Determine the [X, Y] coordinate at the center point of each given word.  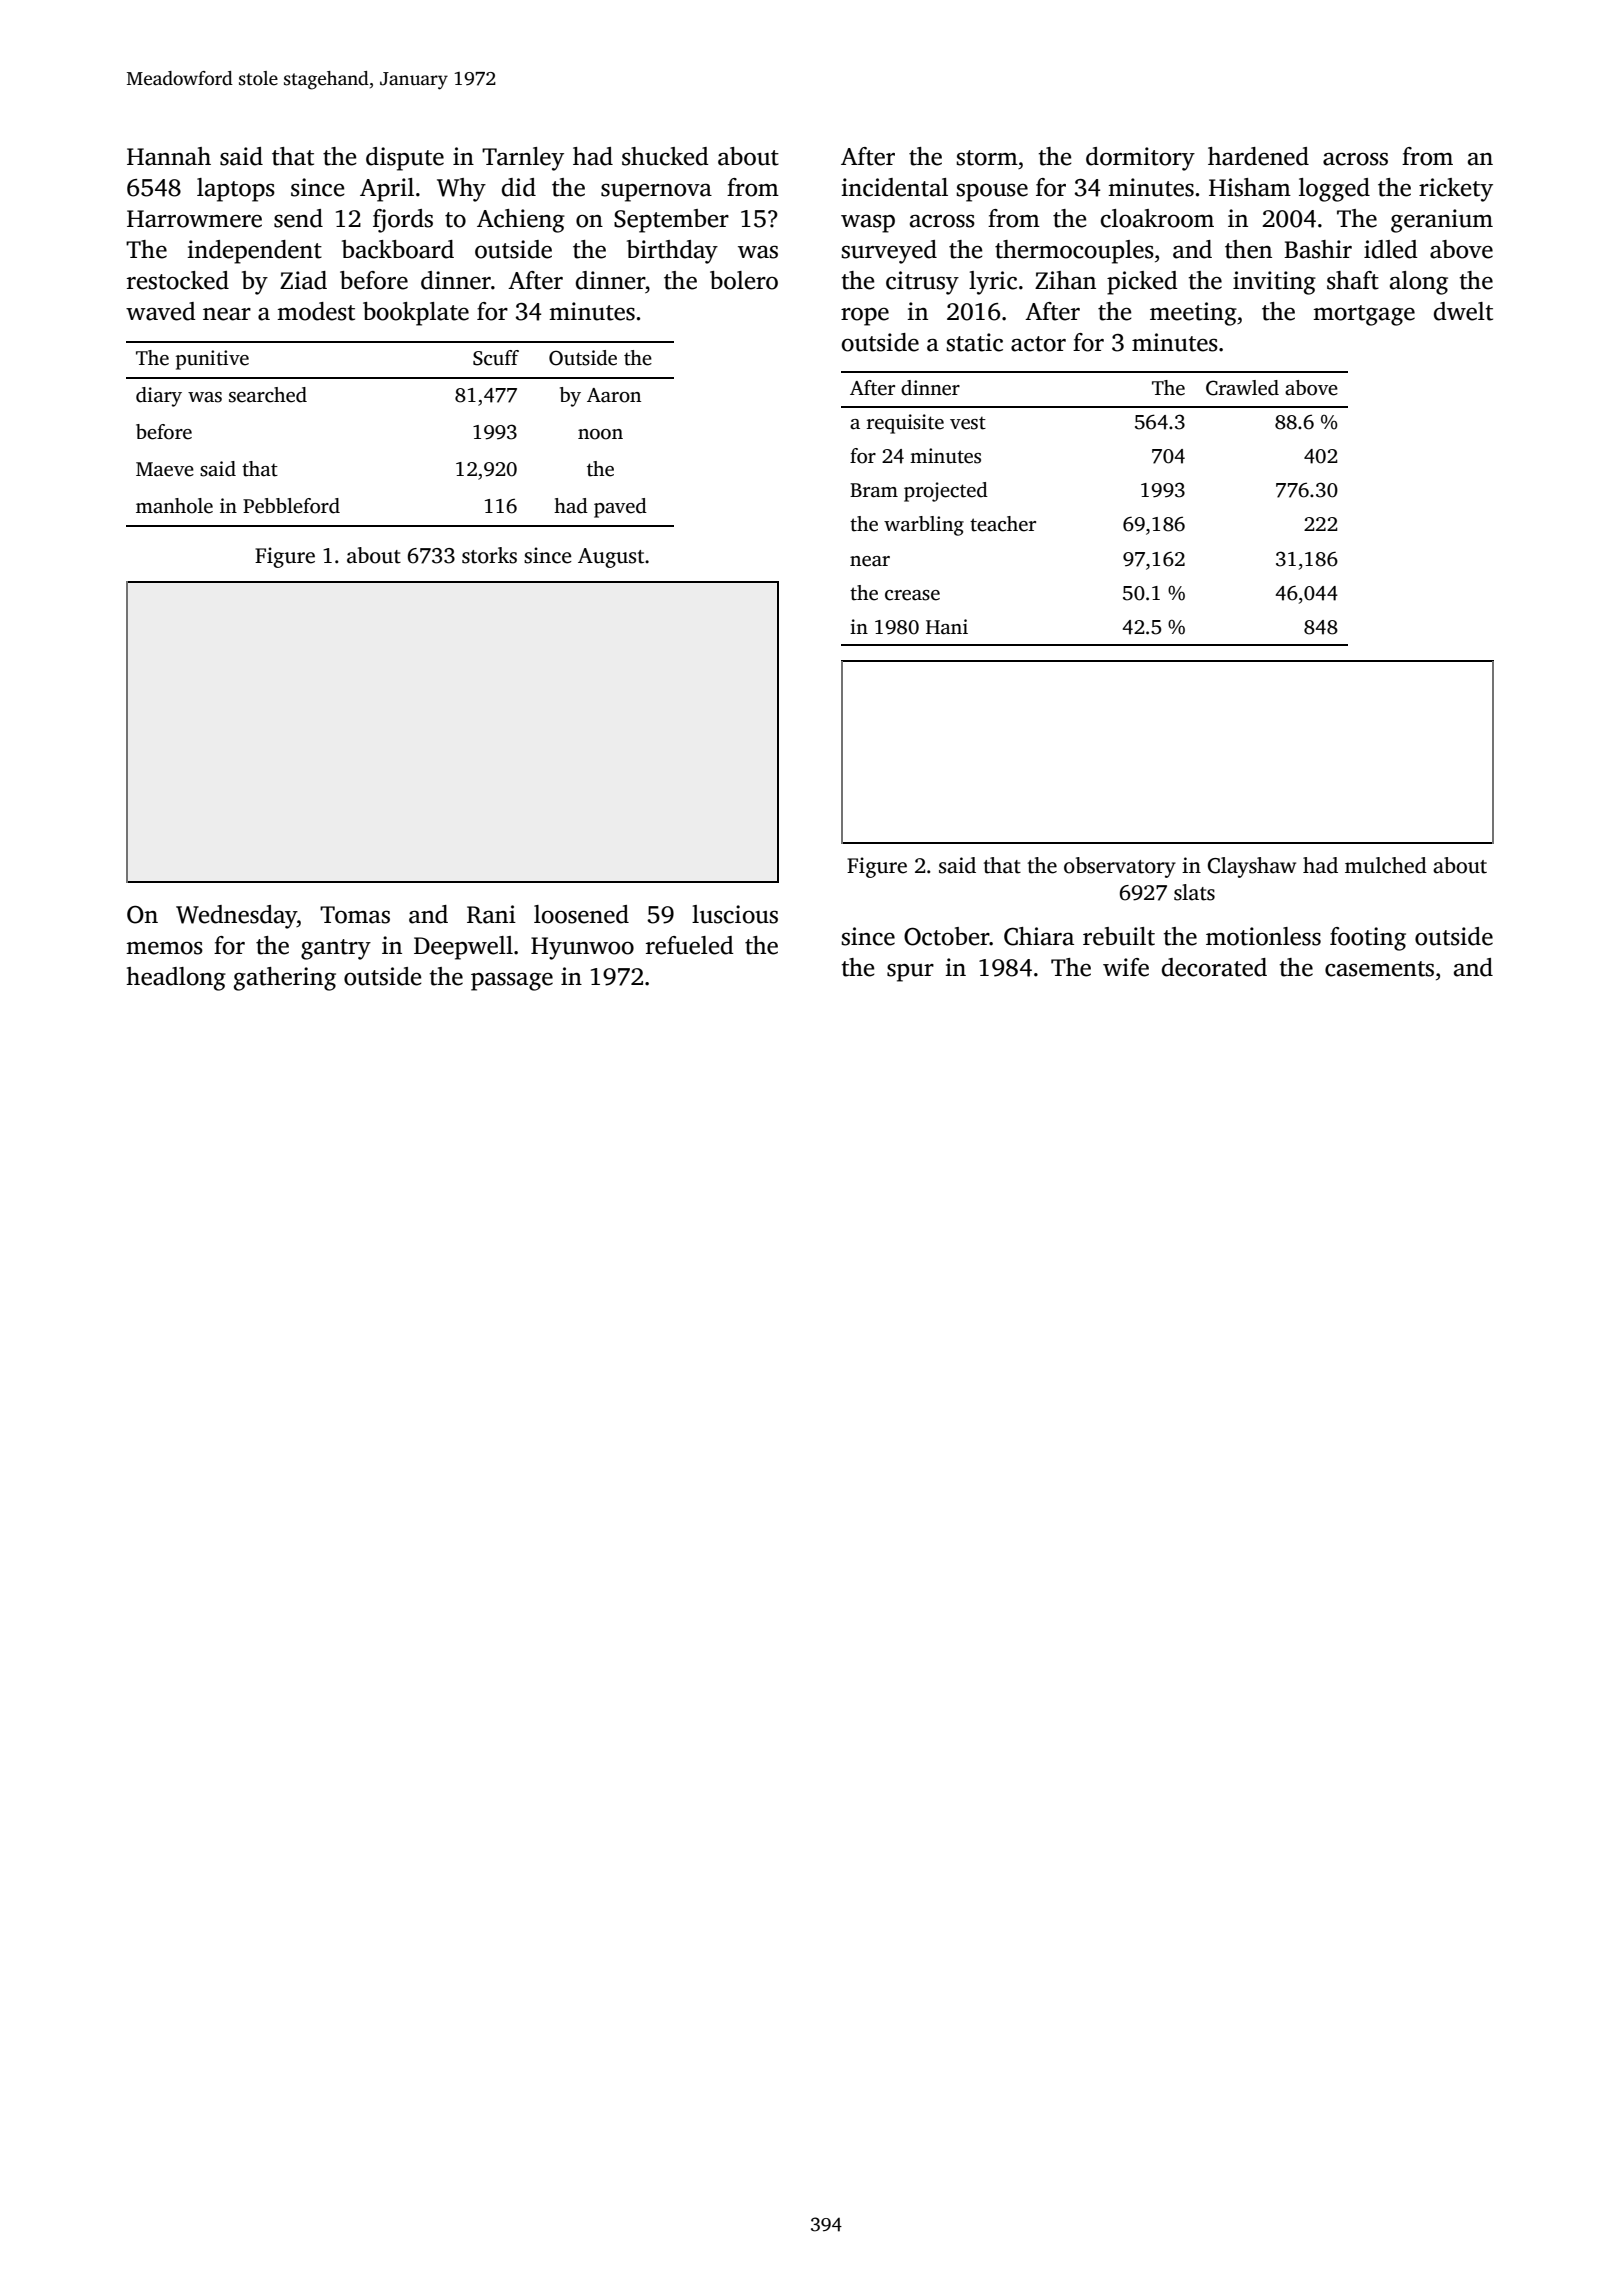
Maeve [165, 469]
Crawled [1242, 388]
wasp [868, 223]
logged [1334, 190]
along [1419, 283]
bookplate [416, 314]
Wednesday [236, 917]
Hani [947, 627]
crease [912, 595]
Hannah [169, 156]
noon [600, 434]
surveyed [889, 252]
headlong [176, 979]
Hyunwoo [582, 948]
